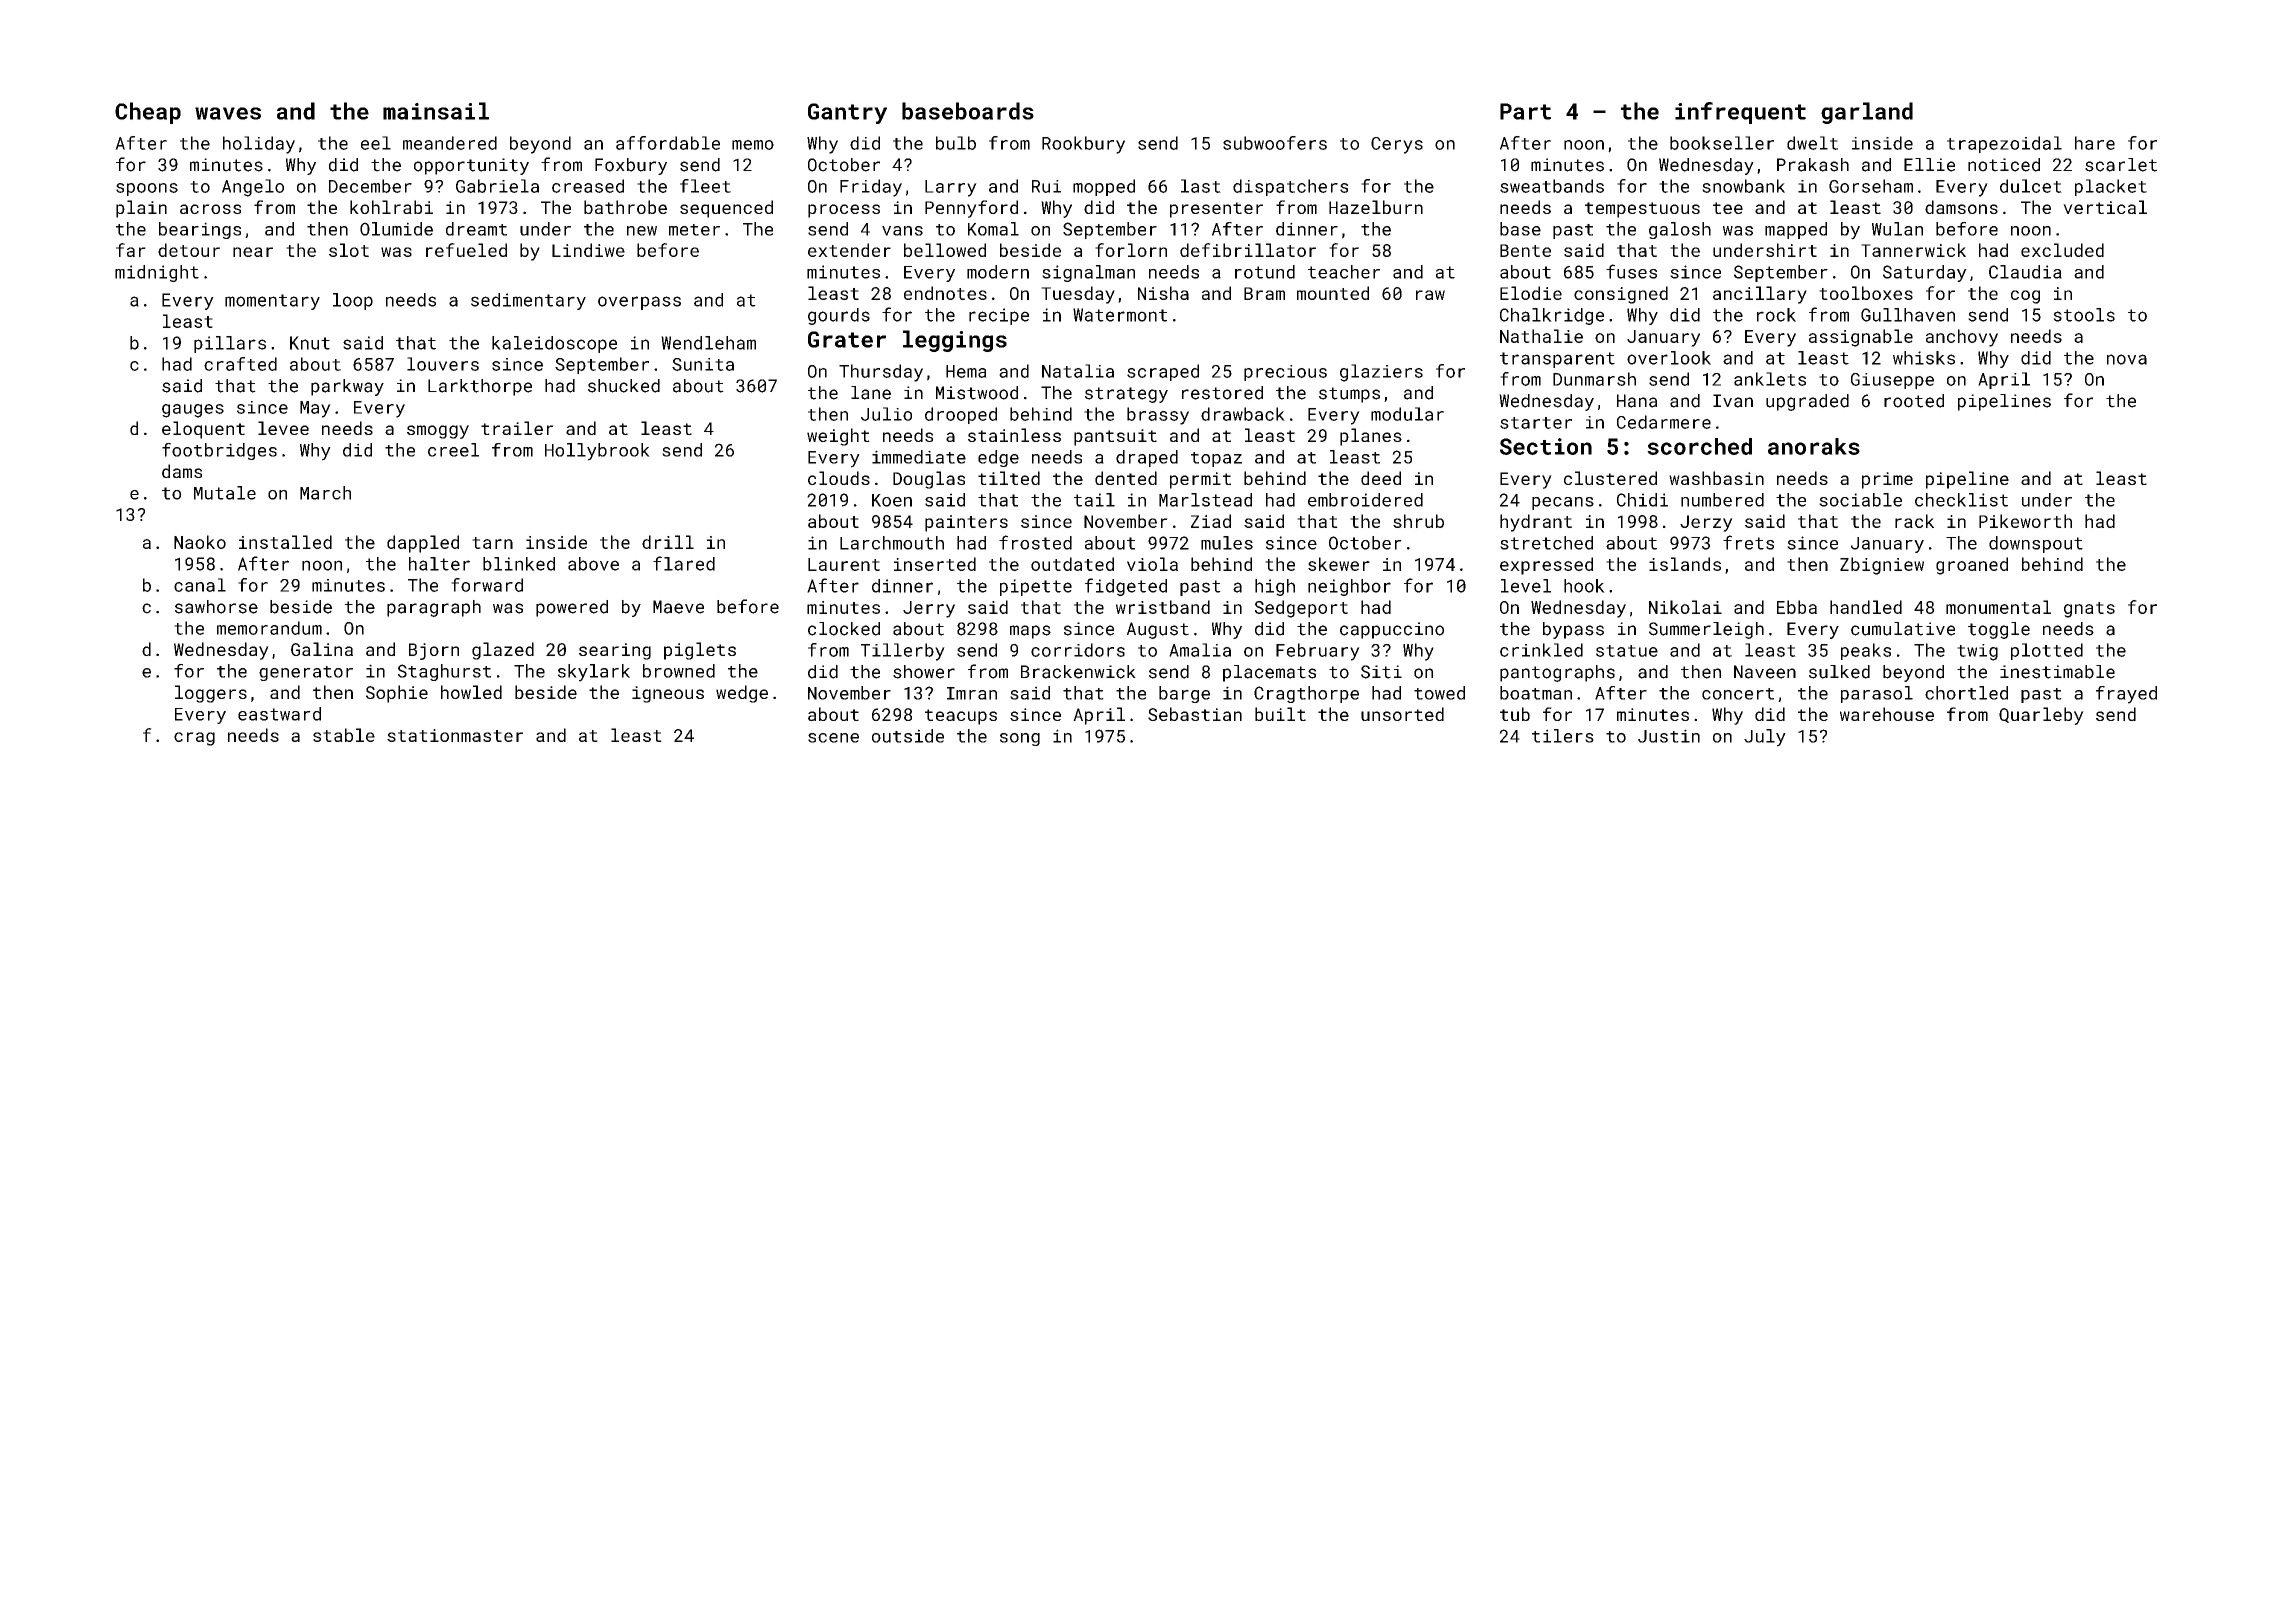  Describe the element at coordinates (325, 493) in the screenshot. I see `March` at that location.
